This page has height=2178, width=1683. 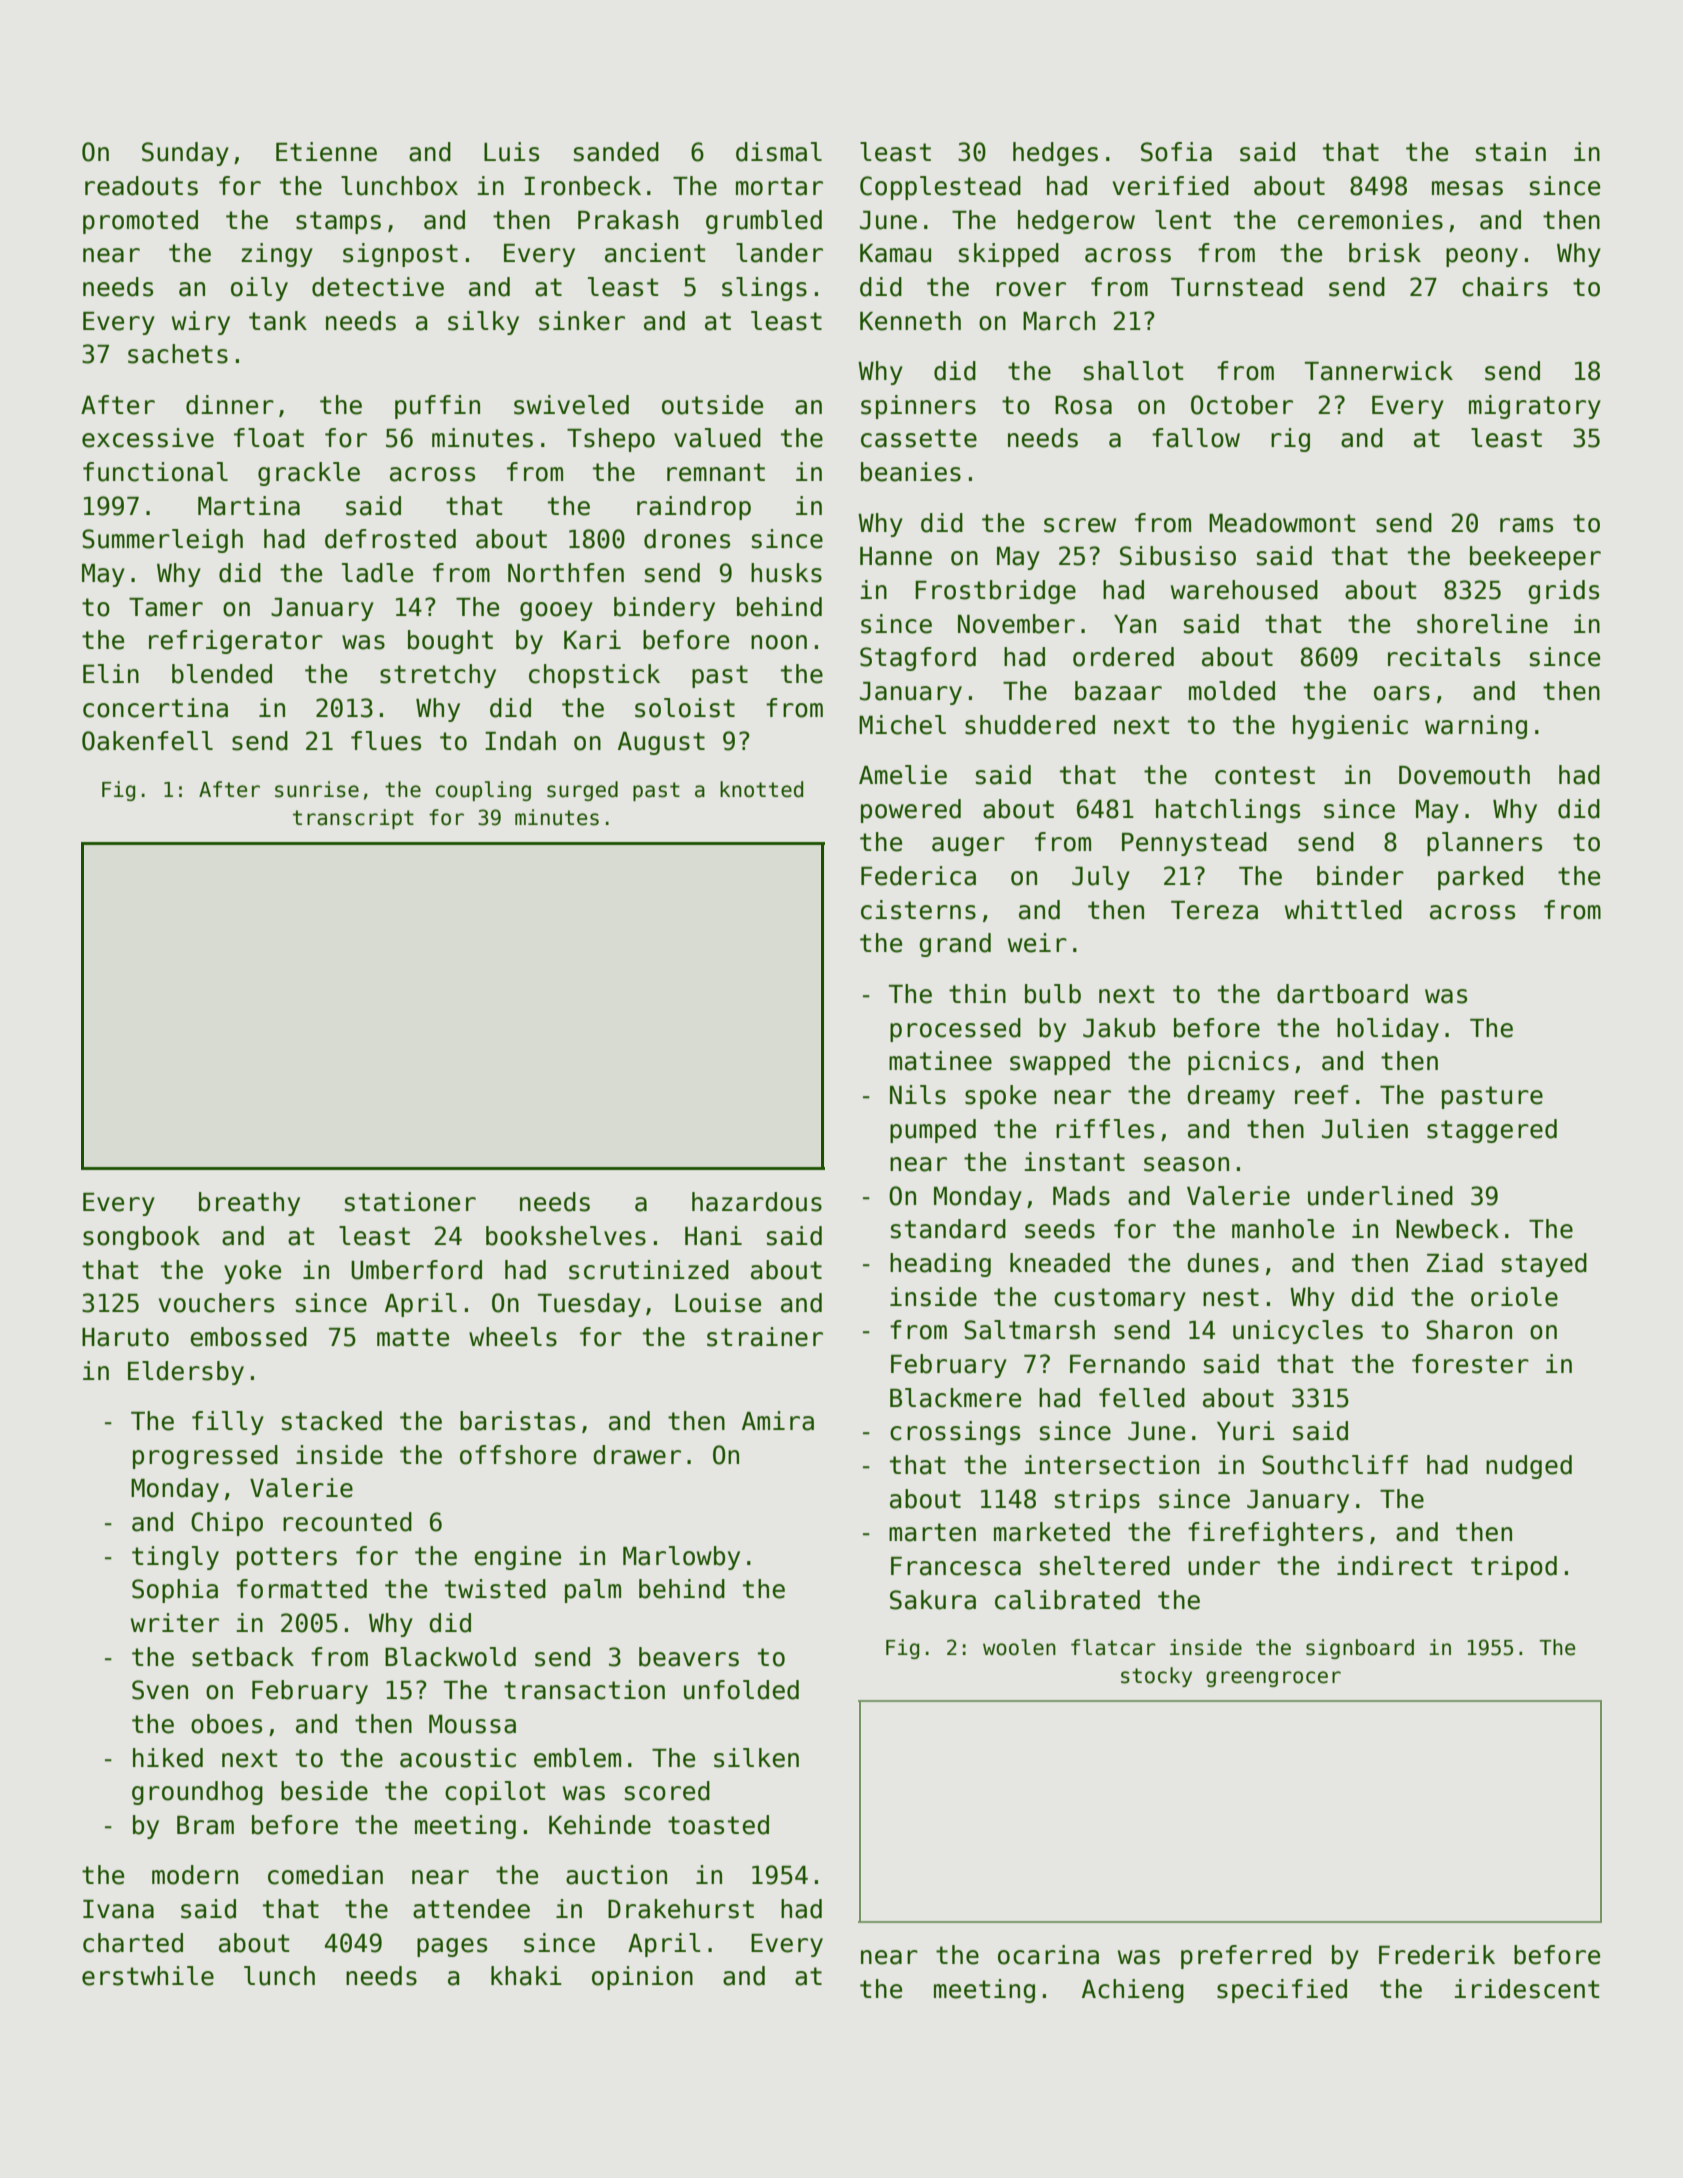 What do you see at coordinates (918, 876) in the page?
I see `Federica` at bounding box center [918, 876].
